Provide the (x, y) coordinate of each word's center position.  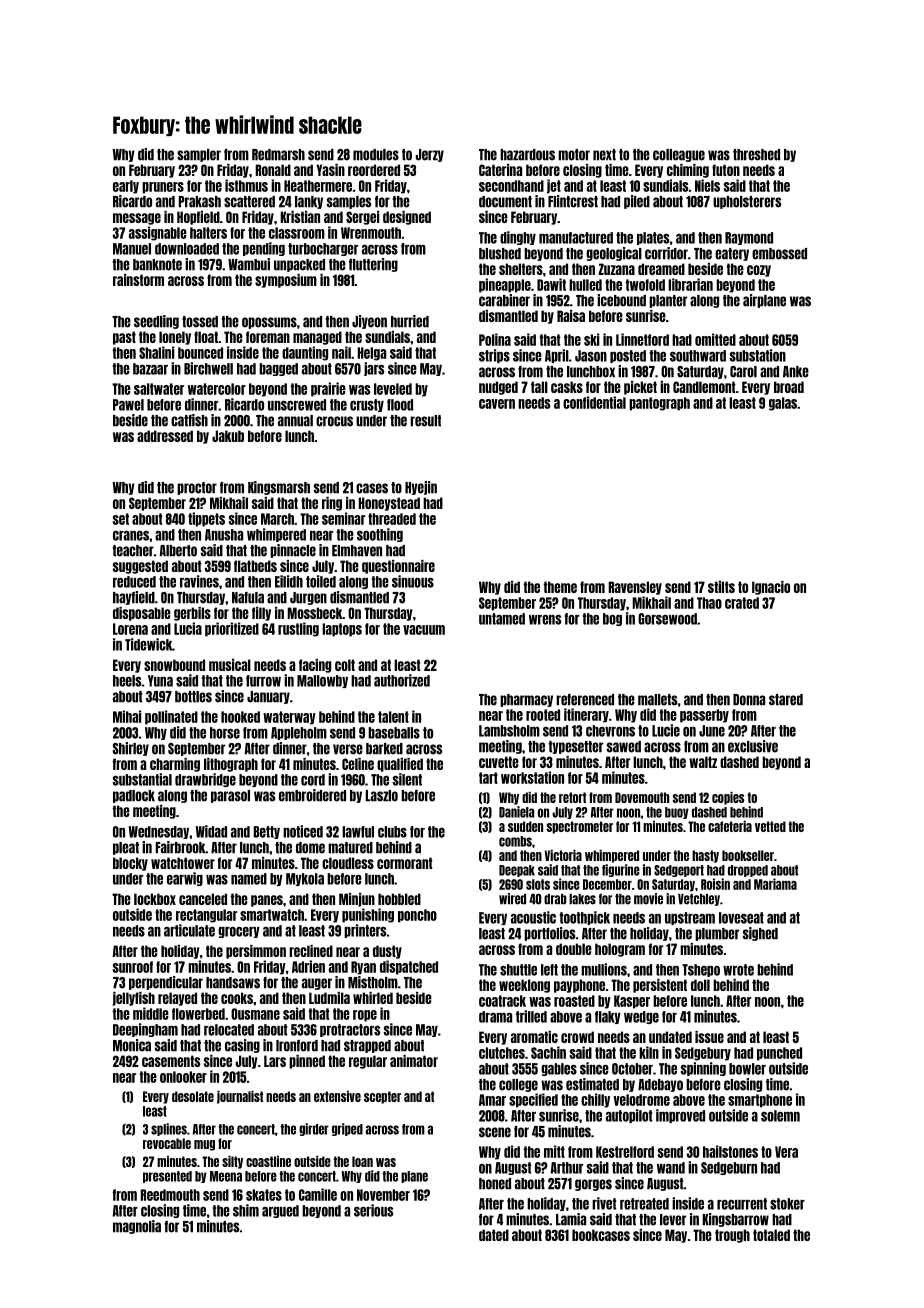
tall (539, 387)
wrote (738, 970)
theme (560, 587)
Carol (743, 372)
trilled (531, 1016)
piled (637, 202)
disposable (142, 614)
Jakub (228, 436)
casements (171, 1061)
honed (495, 1184)
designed (407, 218)
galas (783, 404)
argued (280, 1211)
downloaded (187, 249)
